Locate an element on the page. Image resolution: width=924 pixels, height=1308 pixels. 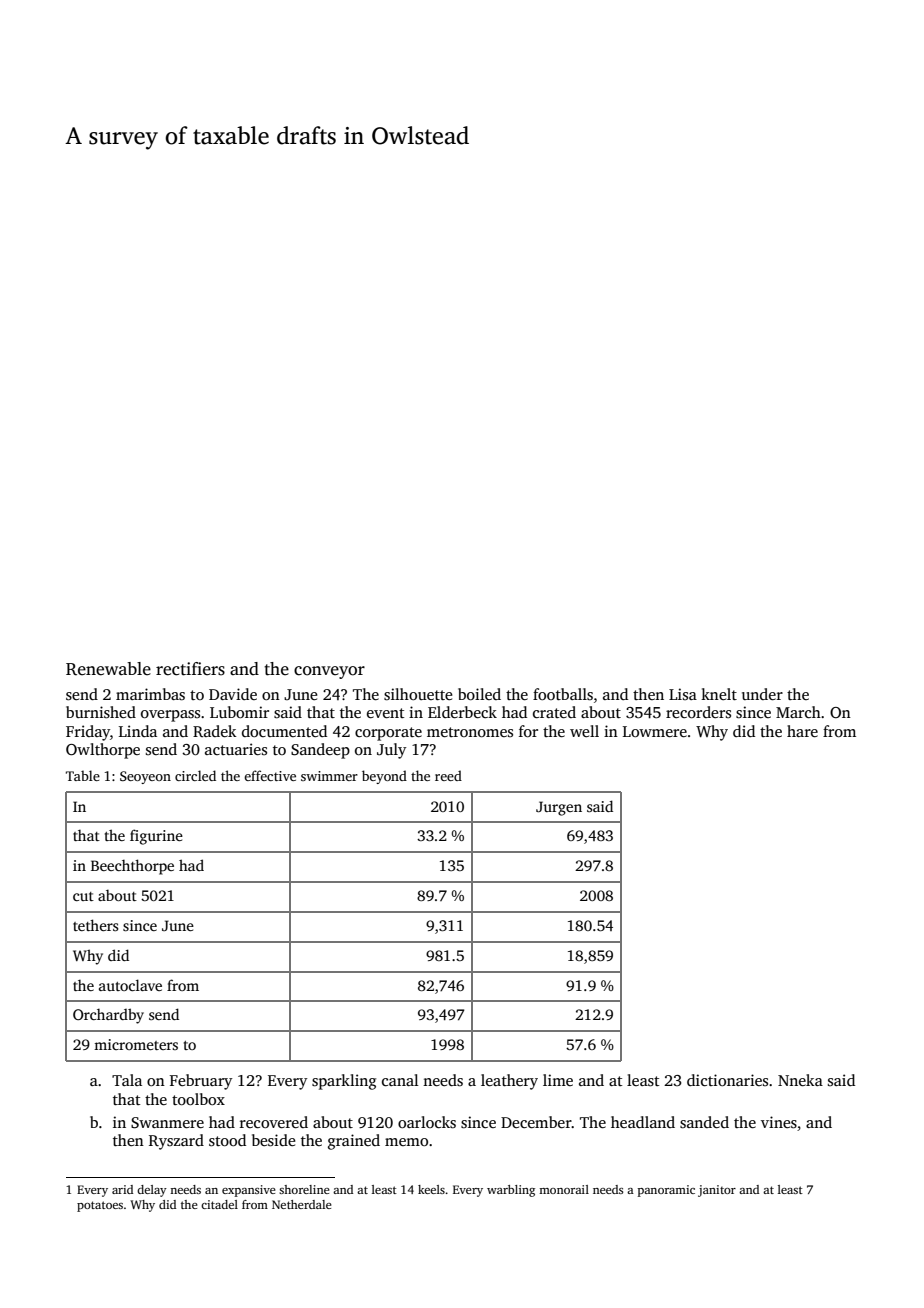
micrometers is located at coordinates (136, 1044).
